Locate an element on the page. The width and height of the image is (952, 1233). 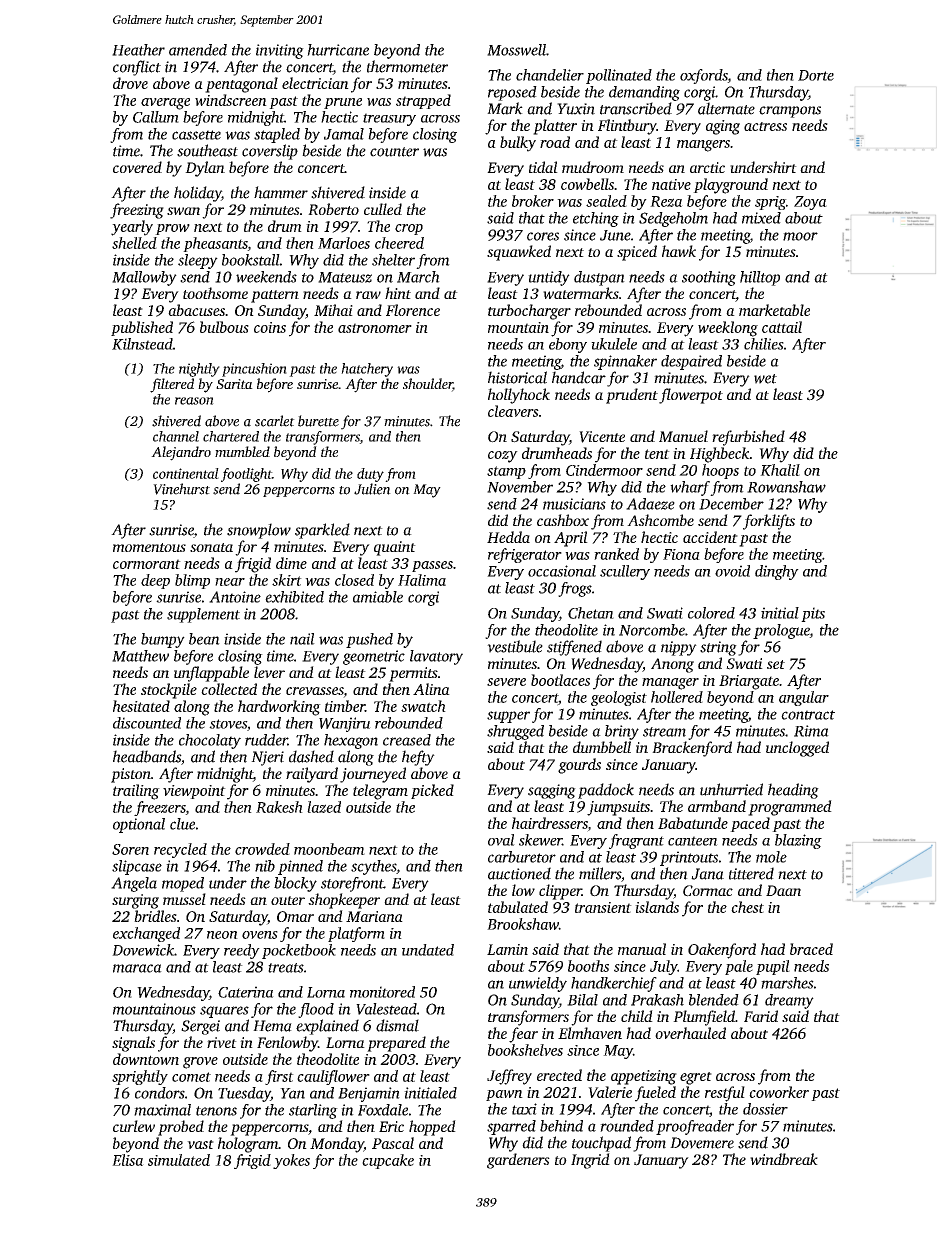
undated is located at coordinates (428, 950).
